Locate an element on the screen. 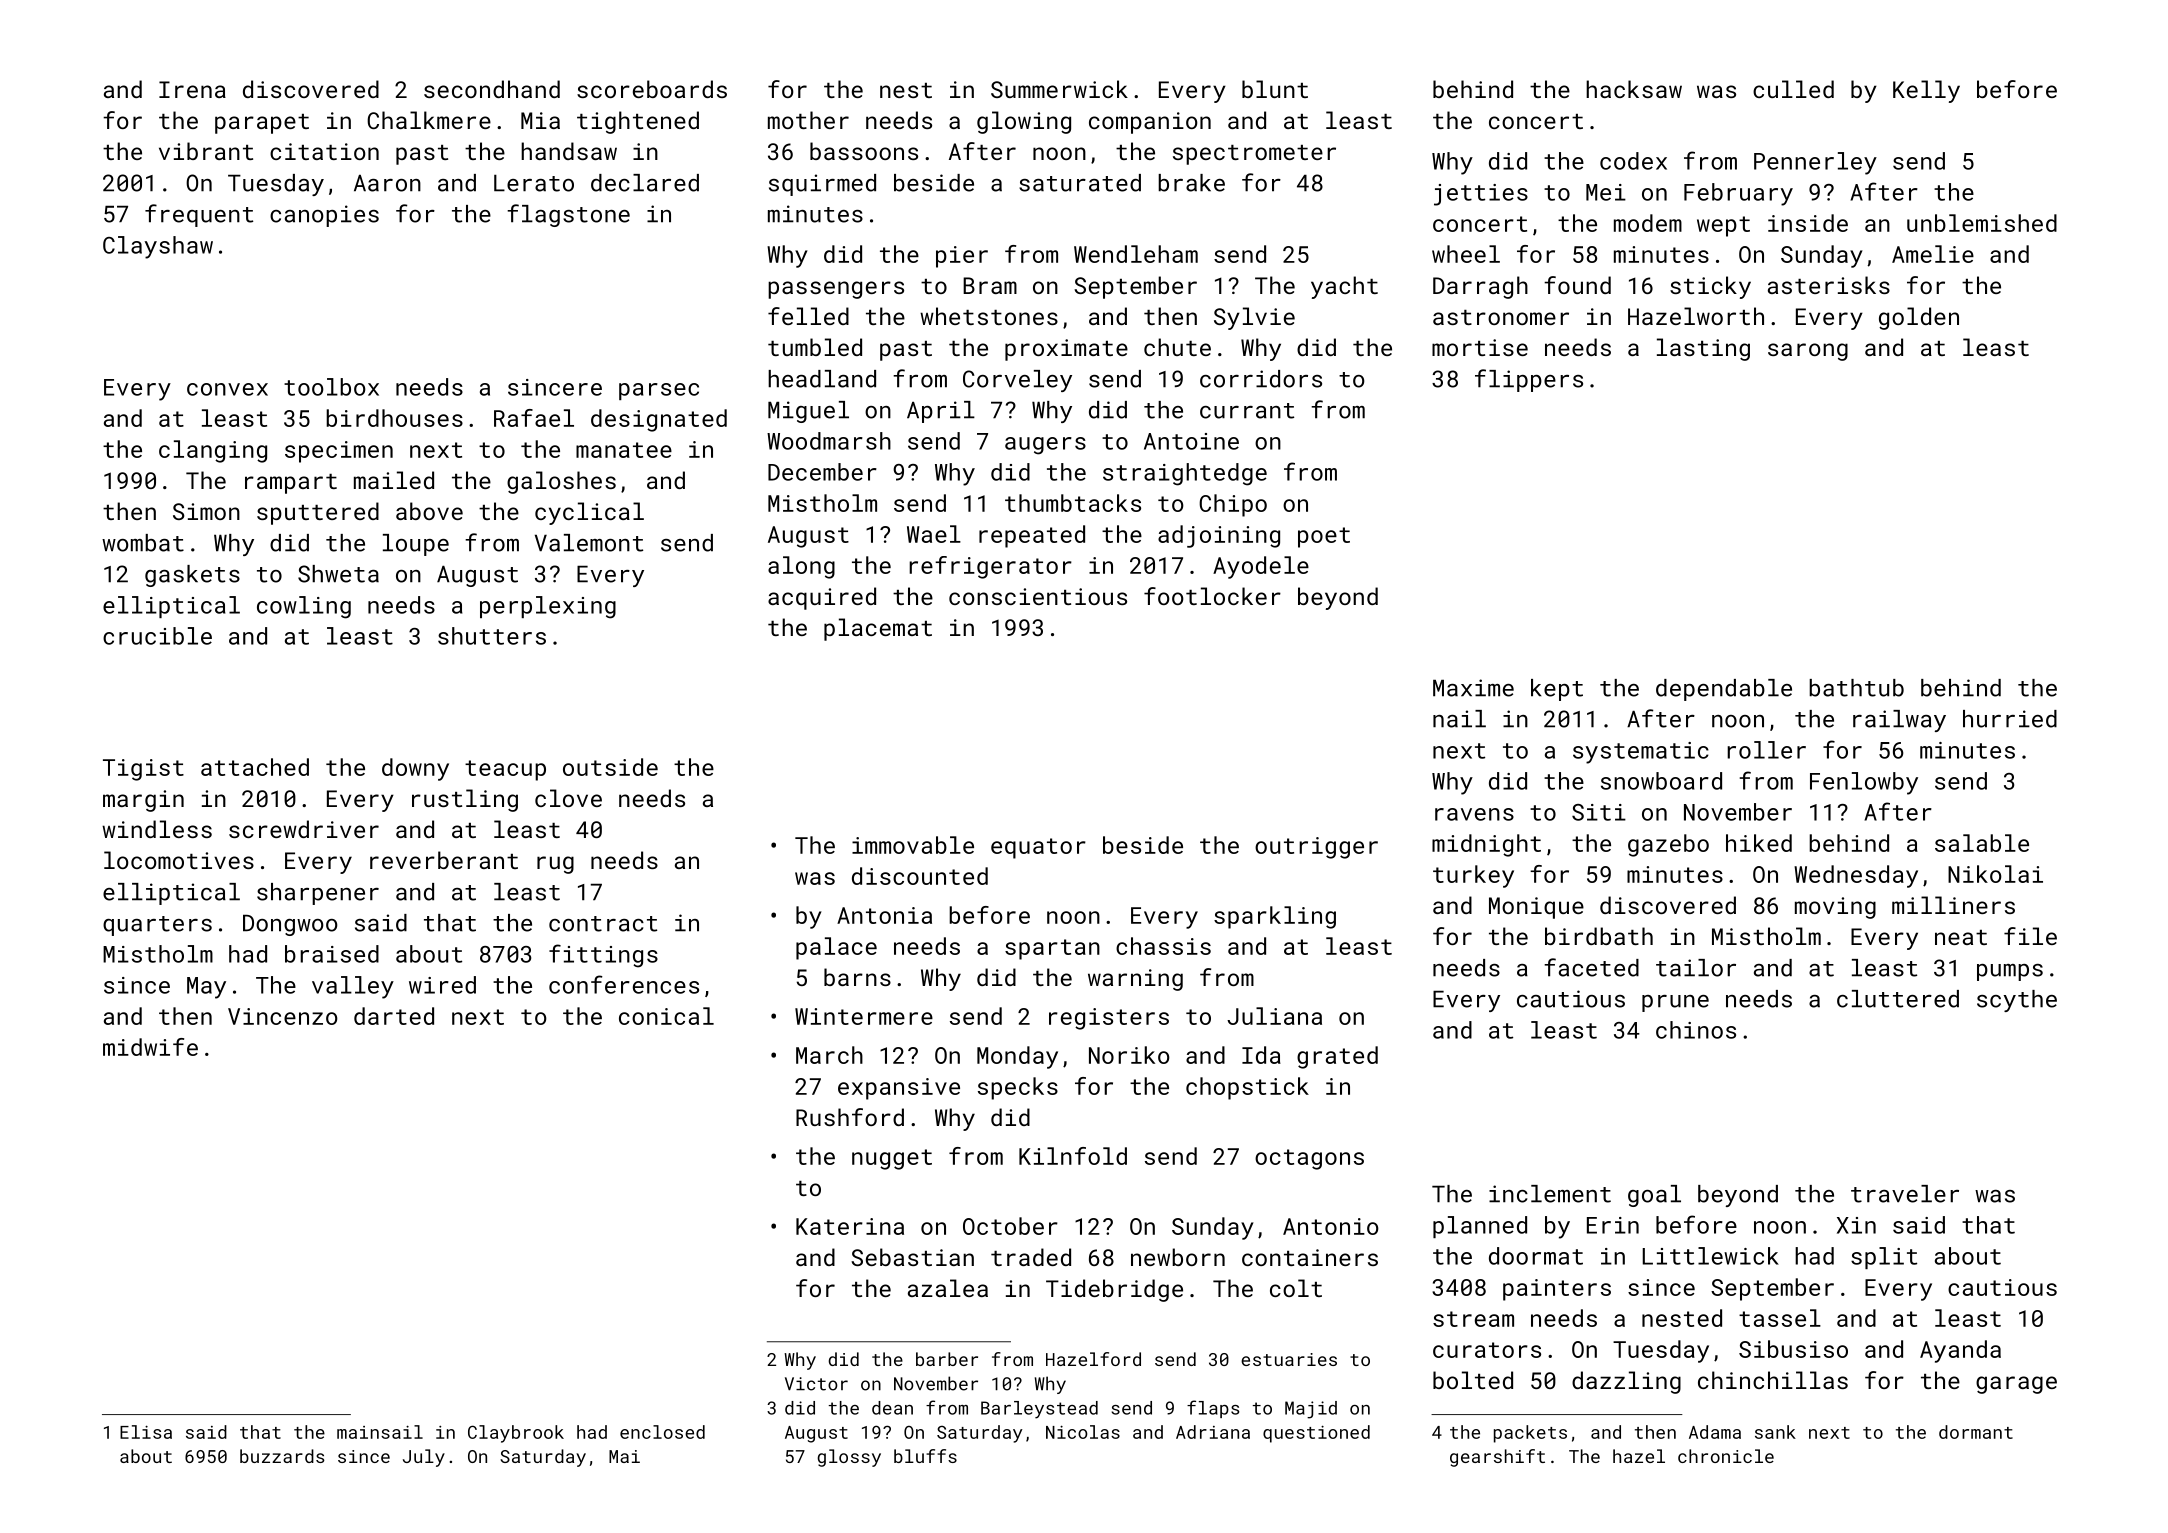 The width and height of the screenshot is (2168, 1533). buzzards is located at coordinates (282, 1456).
